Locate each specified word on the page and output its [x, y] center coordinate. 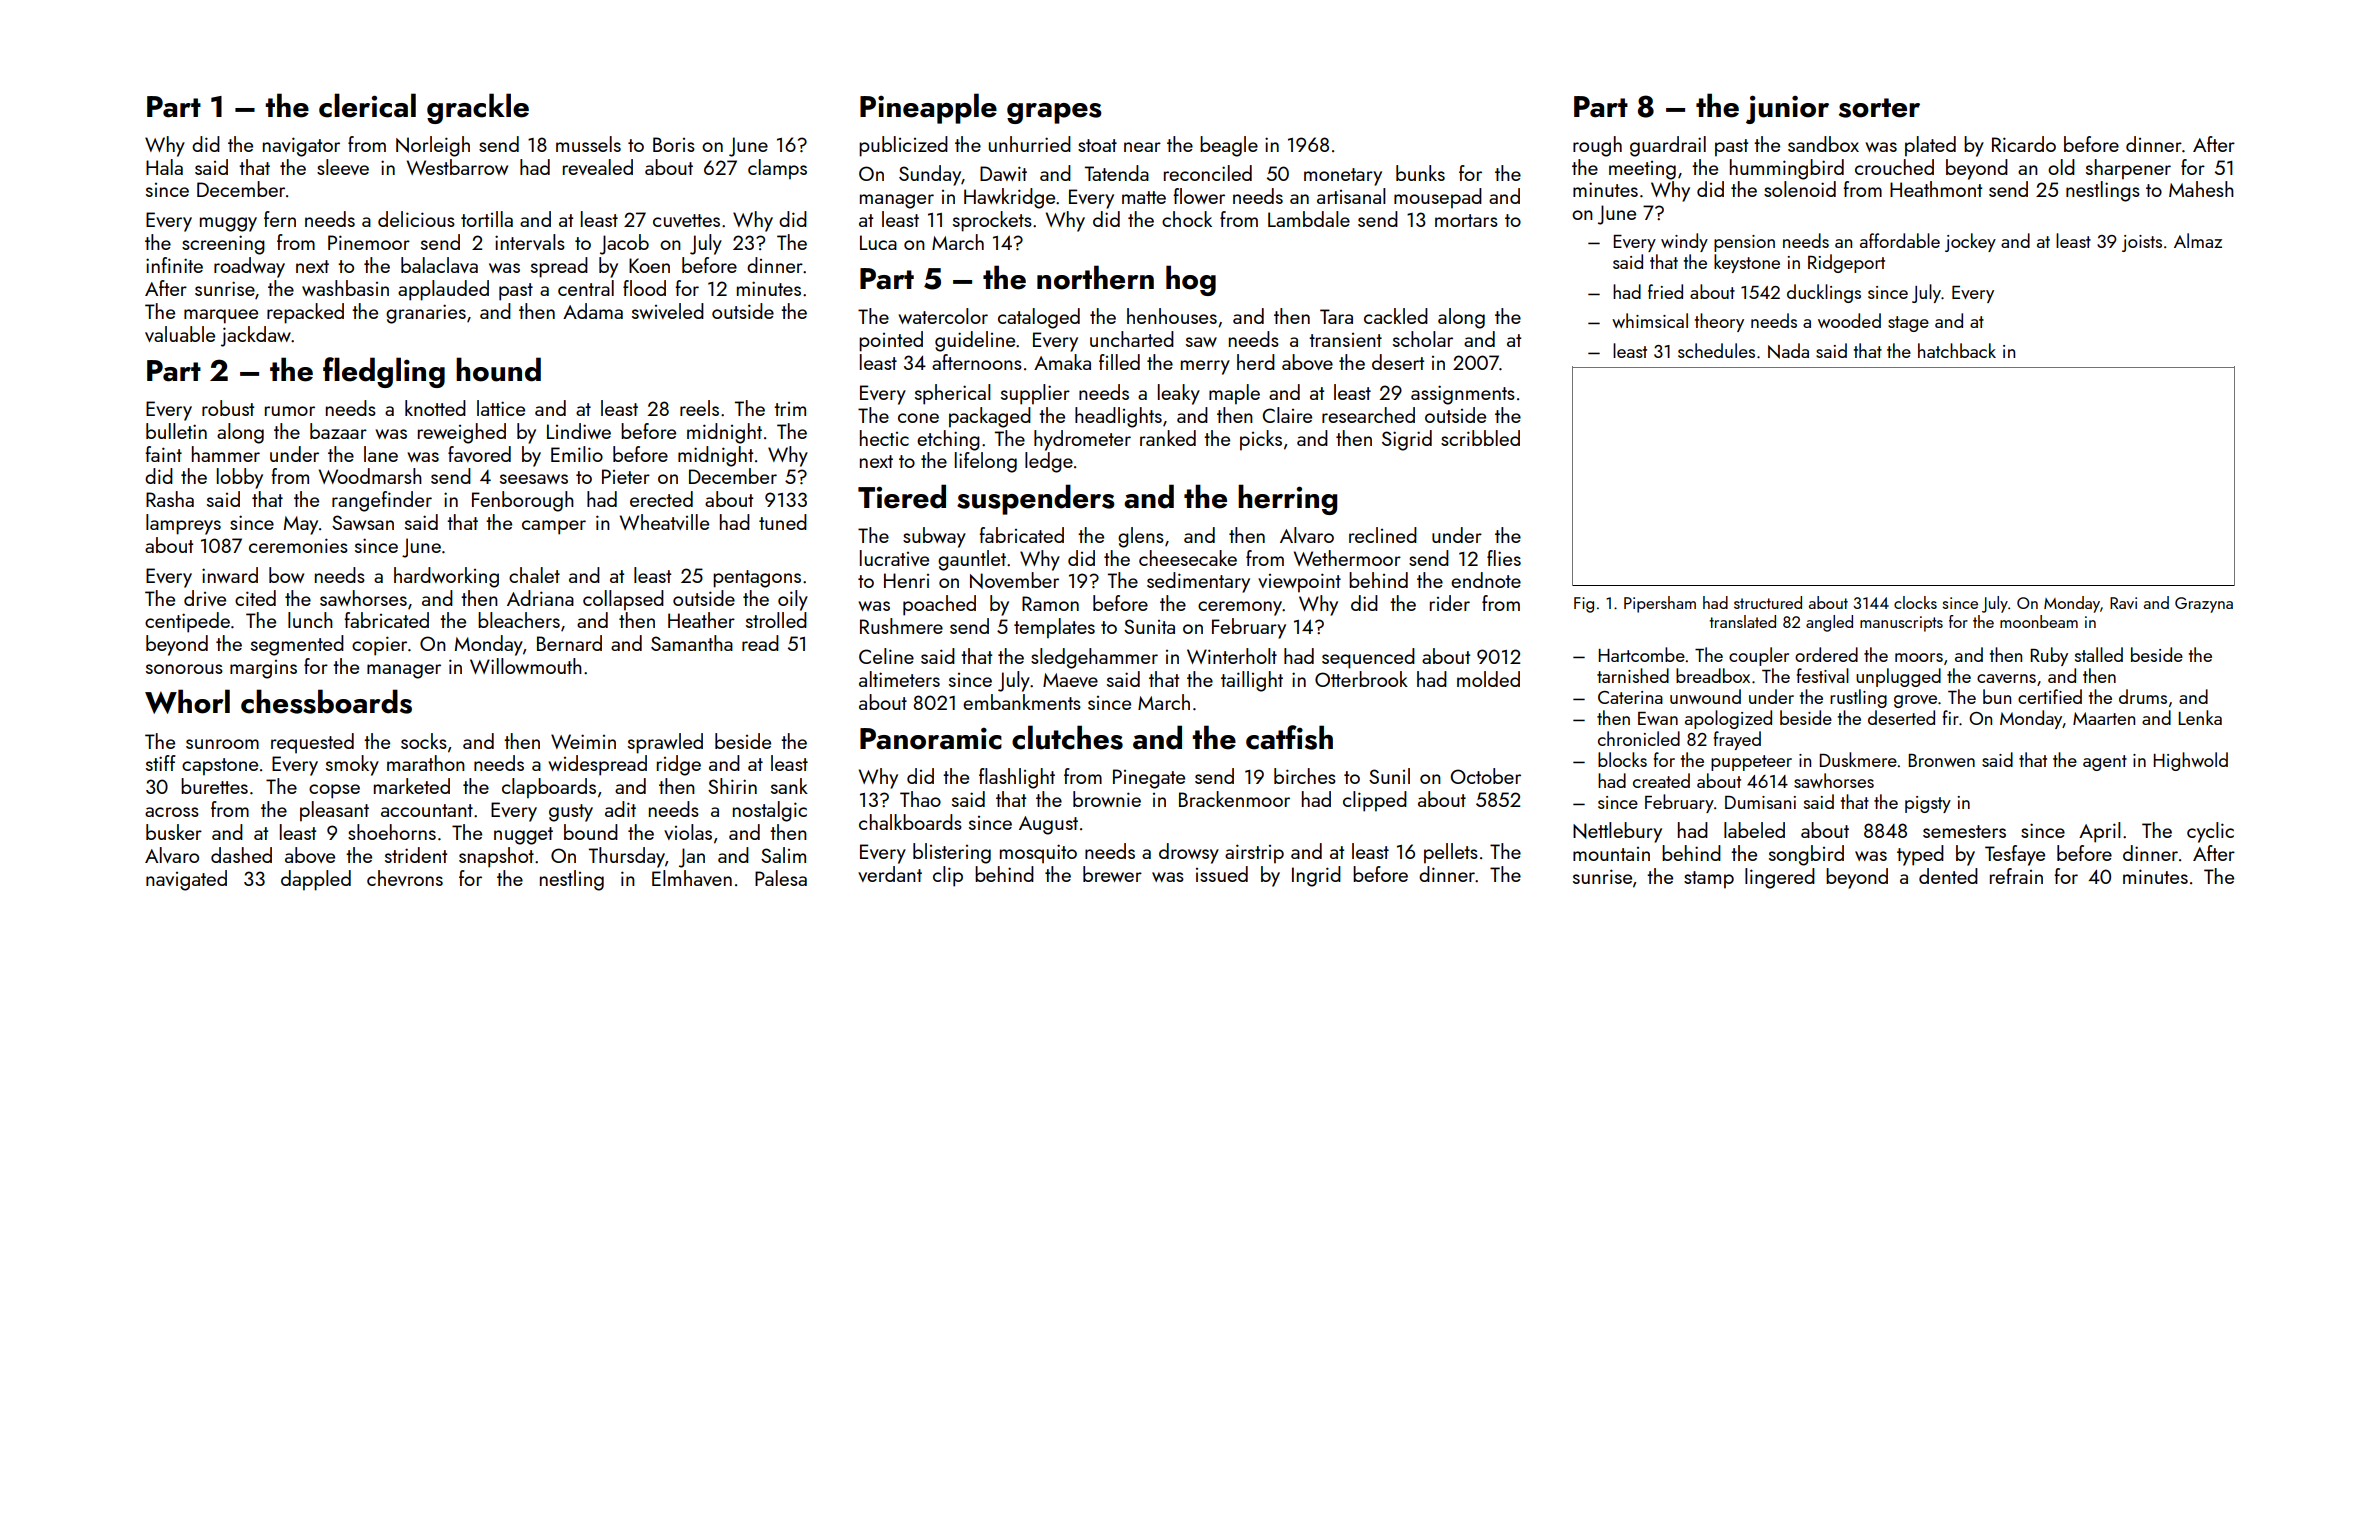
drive [205, 598]
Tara [1336, 316]
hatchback [1957, 350]
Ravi [2123, 603]
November [1014, 580]
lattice [501, 408]
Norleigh [433, 146]
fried [1665, 291]
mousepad [1438, 198]
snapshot [496, 857]
